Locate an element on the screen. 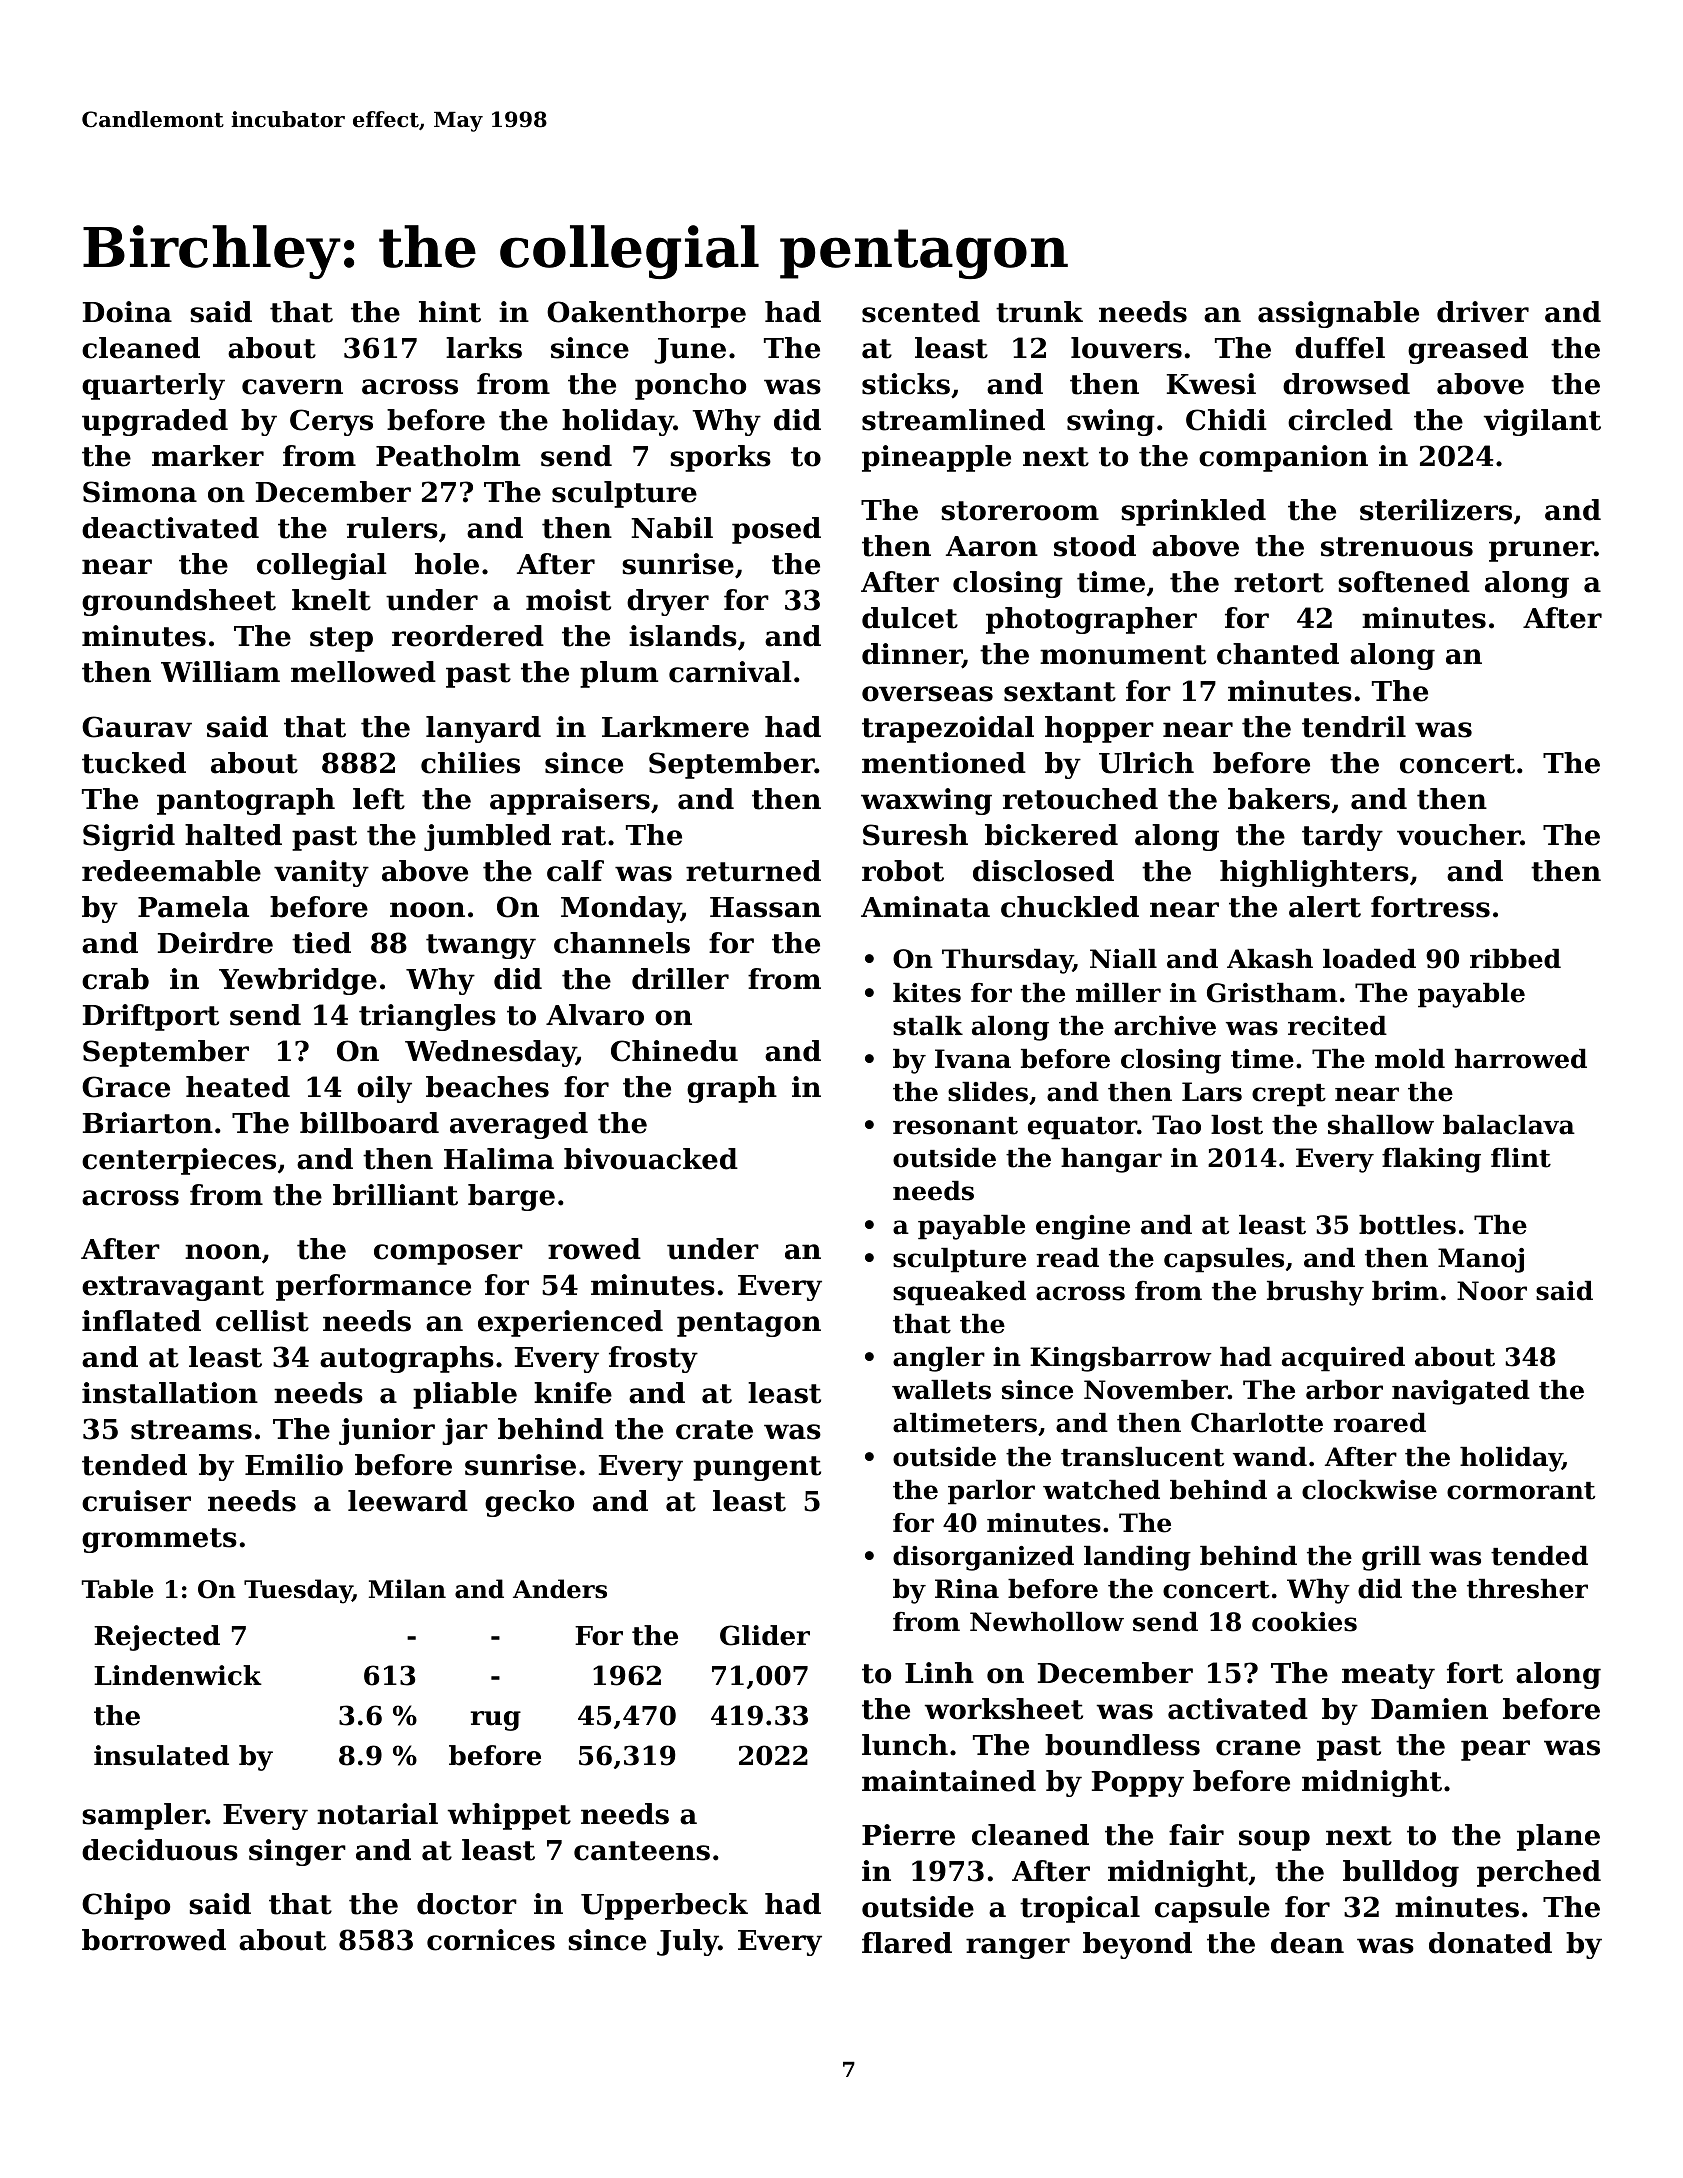  ribbed is located at coordinates (1515, 959).
